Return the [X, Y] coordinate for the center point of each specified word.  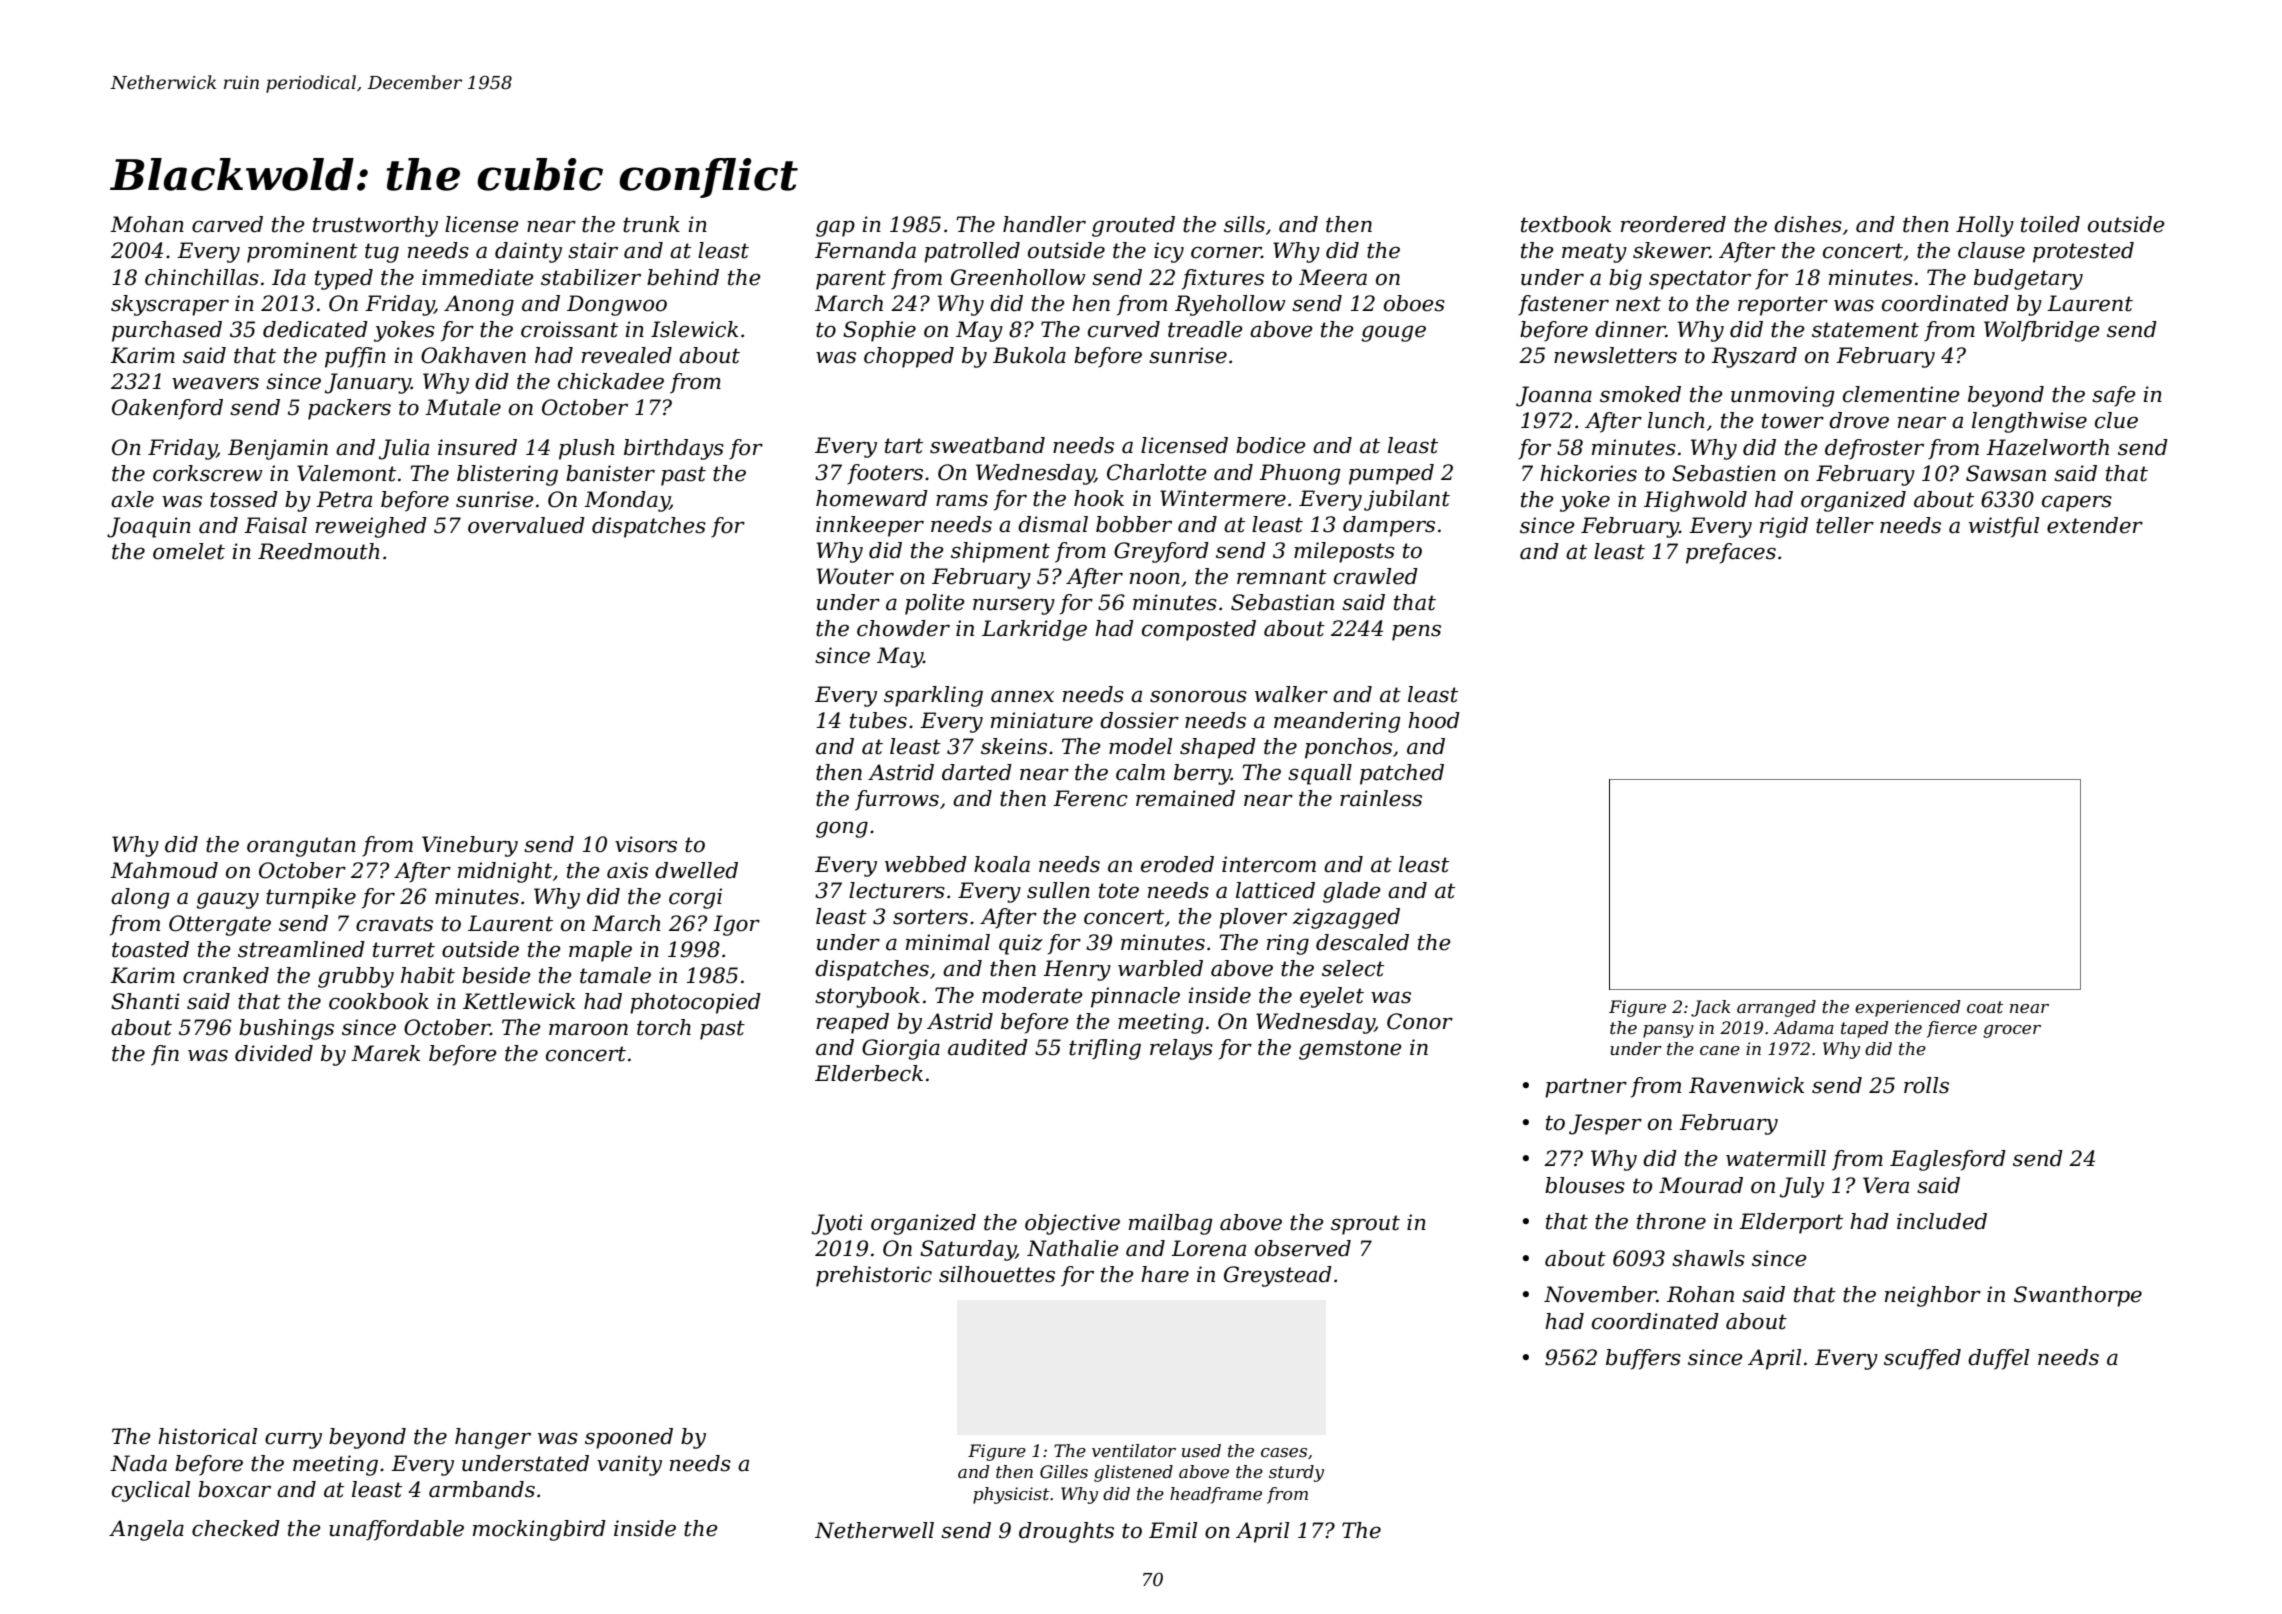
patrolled [972, 252]
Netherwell [874, 1530]
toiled [2050, 224]
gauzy [227, 900]
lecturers [897, 890]
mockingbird [539, 1530]
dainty [528, 252]
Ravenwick [1746, 1085]
